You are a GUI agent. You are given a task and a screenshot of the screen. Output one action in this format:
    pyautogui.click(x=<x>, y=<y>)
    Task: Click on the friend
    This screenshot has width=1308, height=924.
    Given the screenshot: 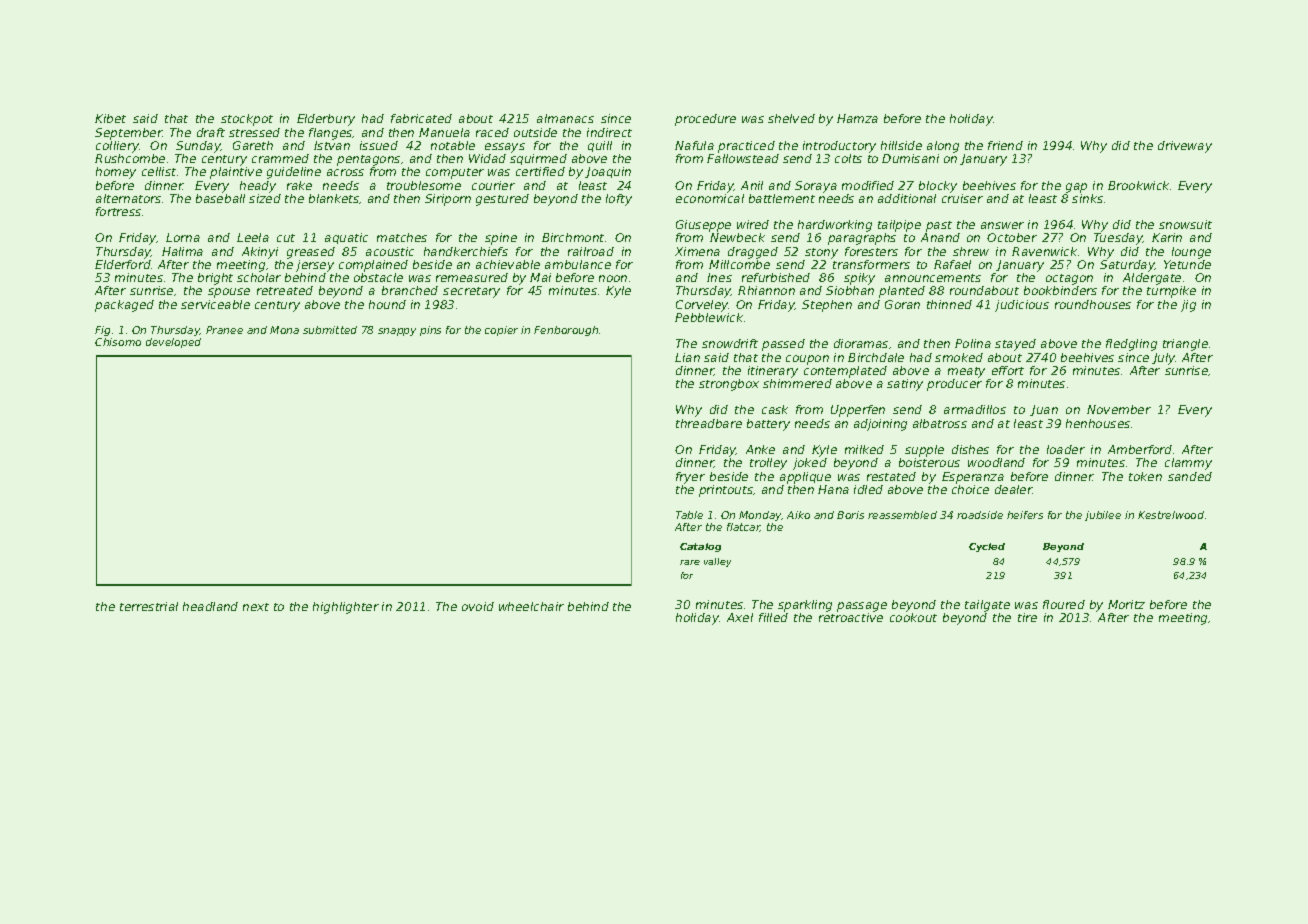 What is the action you would take?
    pyautogui.click(x=1005, y=145)
